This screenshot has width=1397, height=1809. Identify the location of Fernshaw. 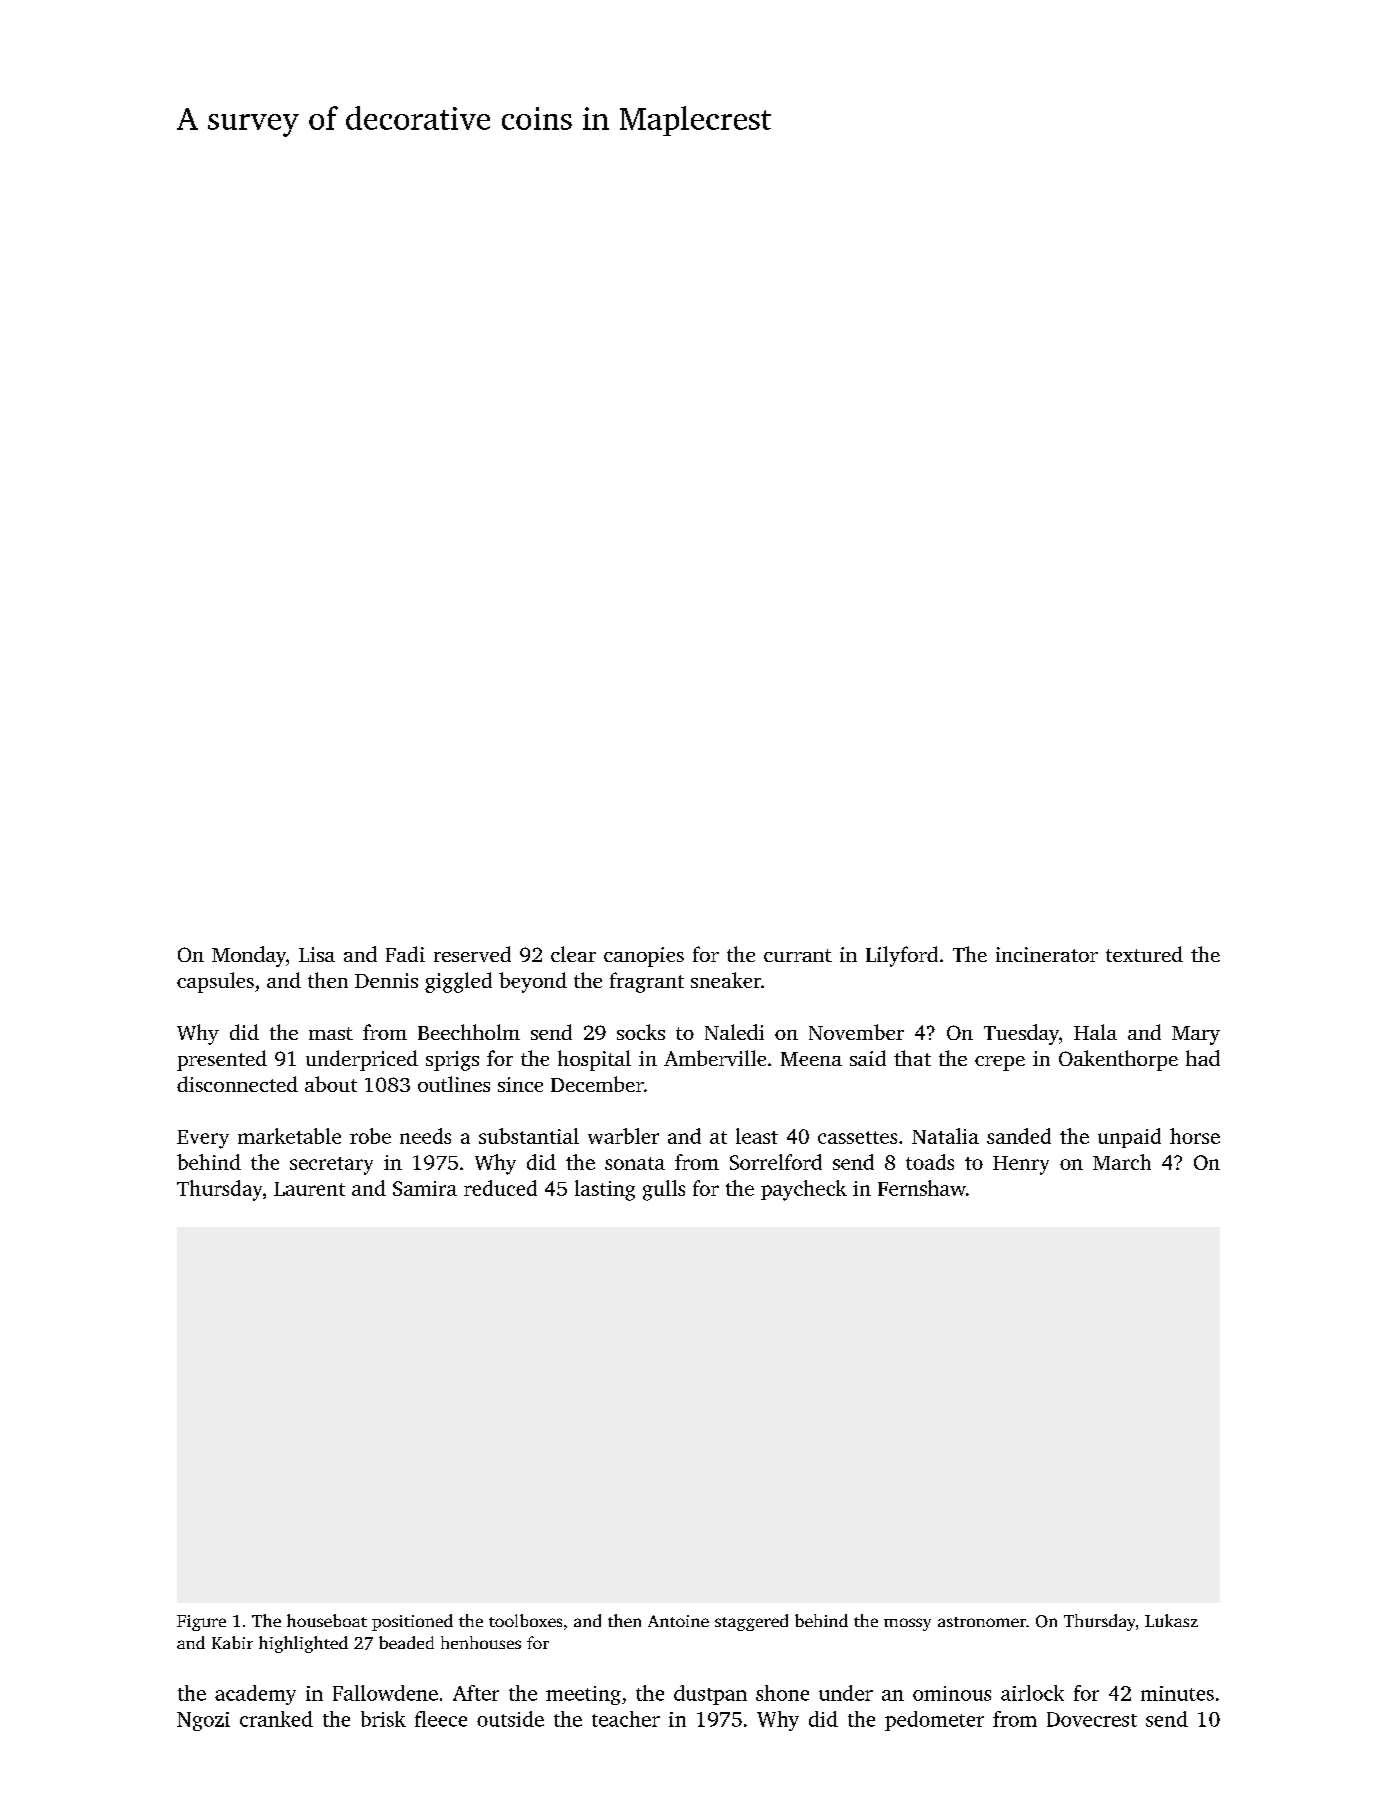
(922, 1188).
